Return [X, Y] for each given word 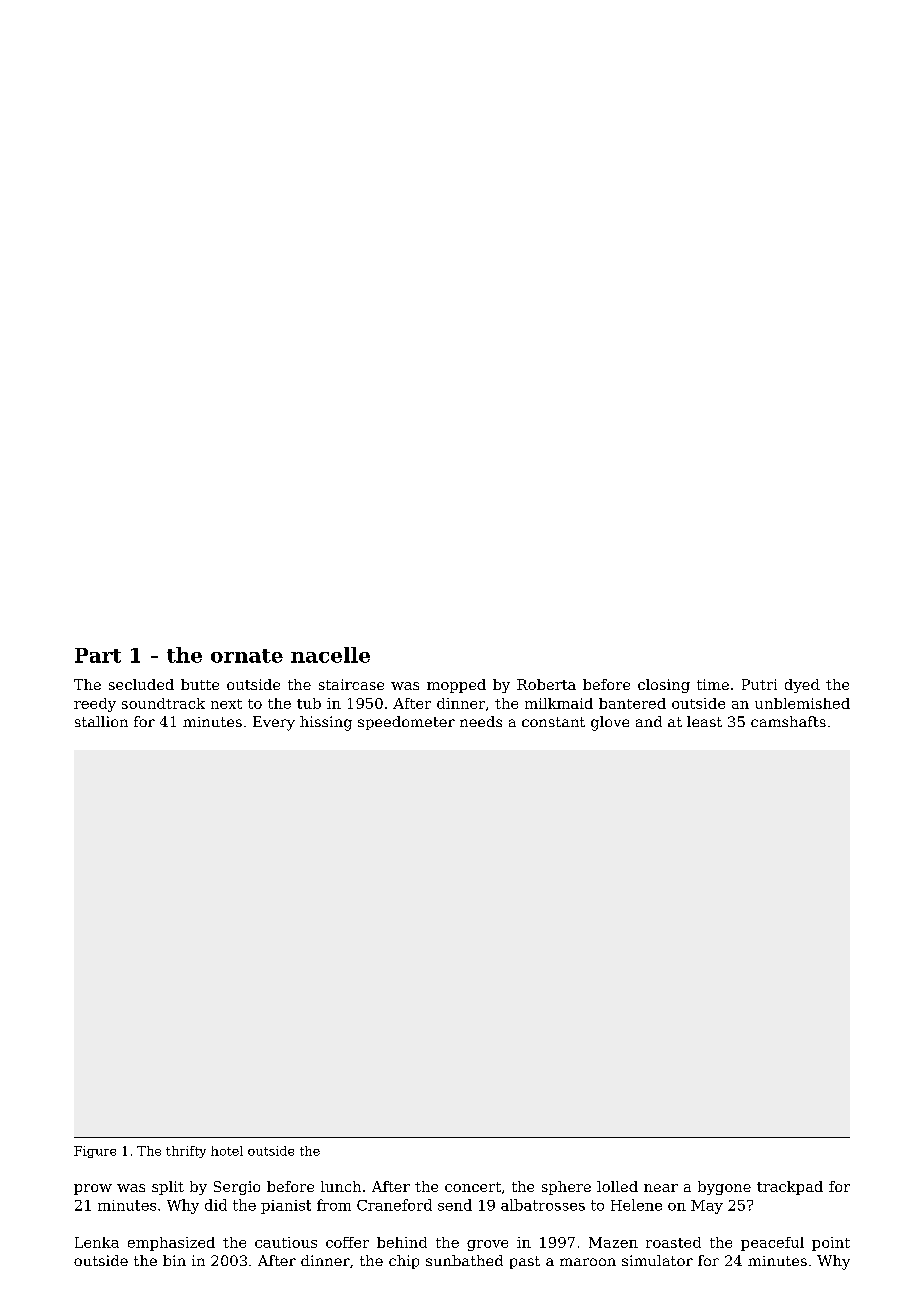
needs [481, 721]
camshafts [788, 721]
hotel [227, 1151]
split [168, 1188]
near [661, 1188]
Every [274, 723]
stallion [101, 721]
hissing [326, 723]
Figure [95, 1152]
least [704, 721]
